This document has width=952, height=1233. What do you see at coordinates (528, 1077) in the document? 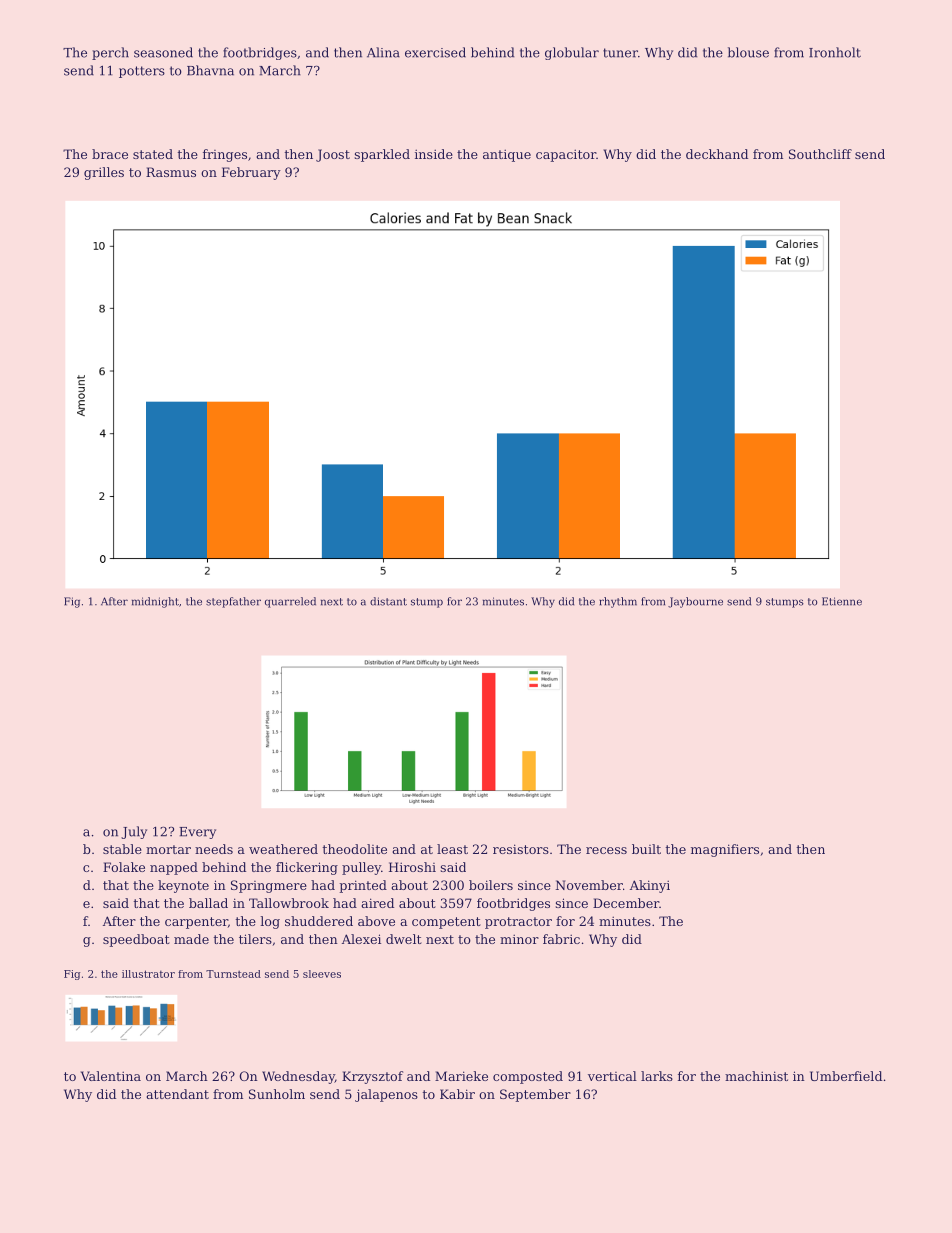
I see `composted` at bounding box center [528, 1077].
